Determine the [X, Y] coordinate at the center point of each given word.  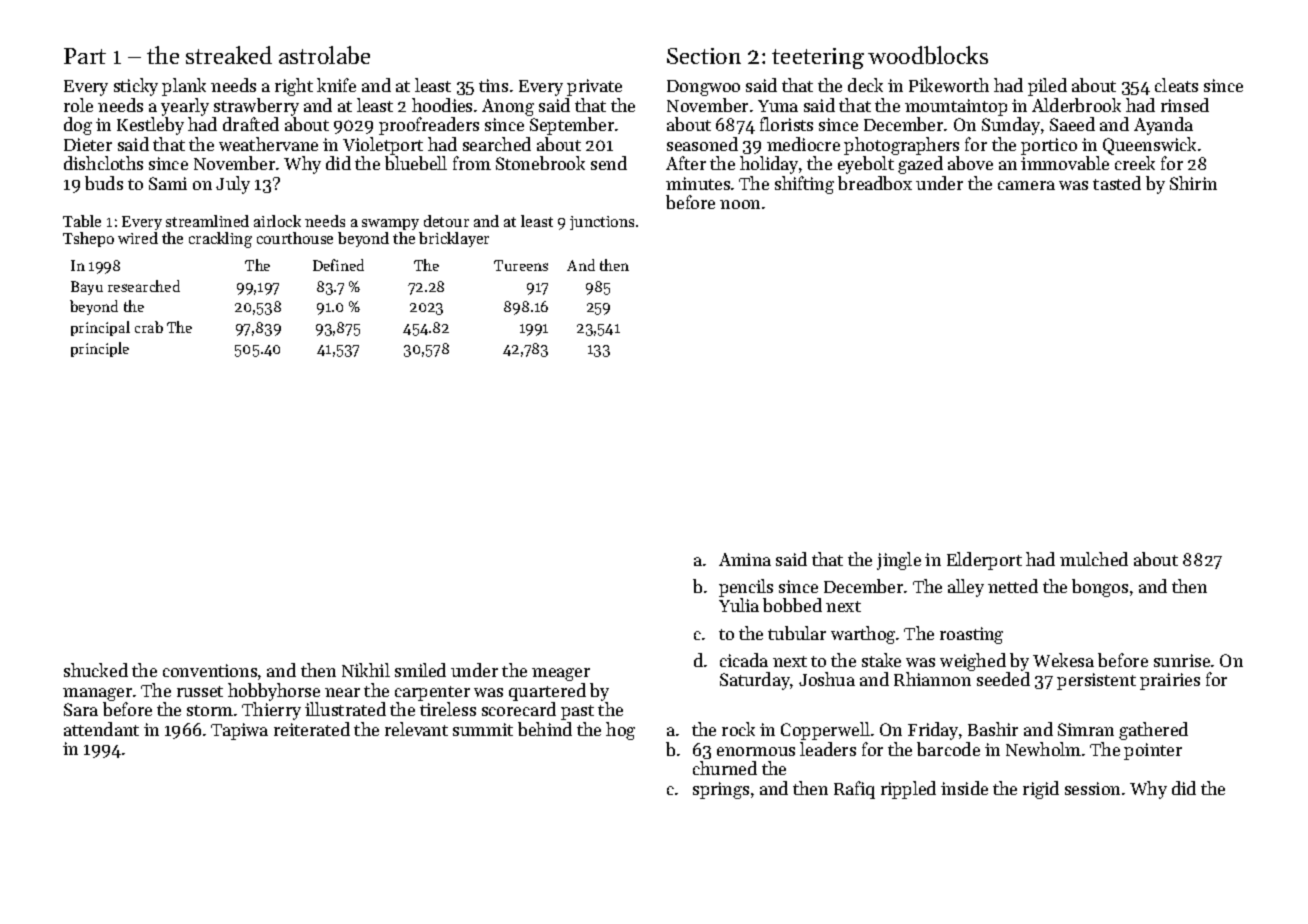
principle [100, 349]
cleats [1176, 85]
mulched [1094, 559]
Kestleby [150, 126]
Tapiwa [239, 731]
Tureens [521, 265]
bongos [1100, 588]
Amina [745, 559]
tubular [797, 633]
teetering [818, 58]
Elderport [984, 561]
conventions [210, 670]
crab [149, 327]
